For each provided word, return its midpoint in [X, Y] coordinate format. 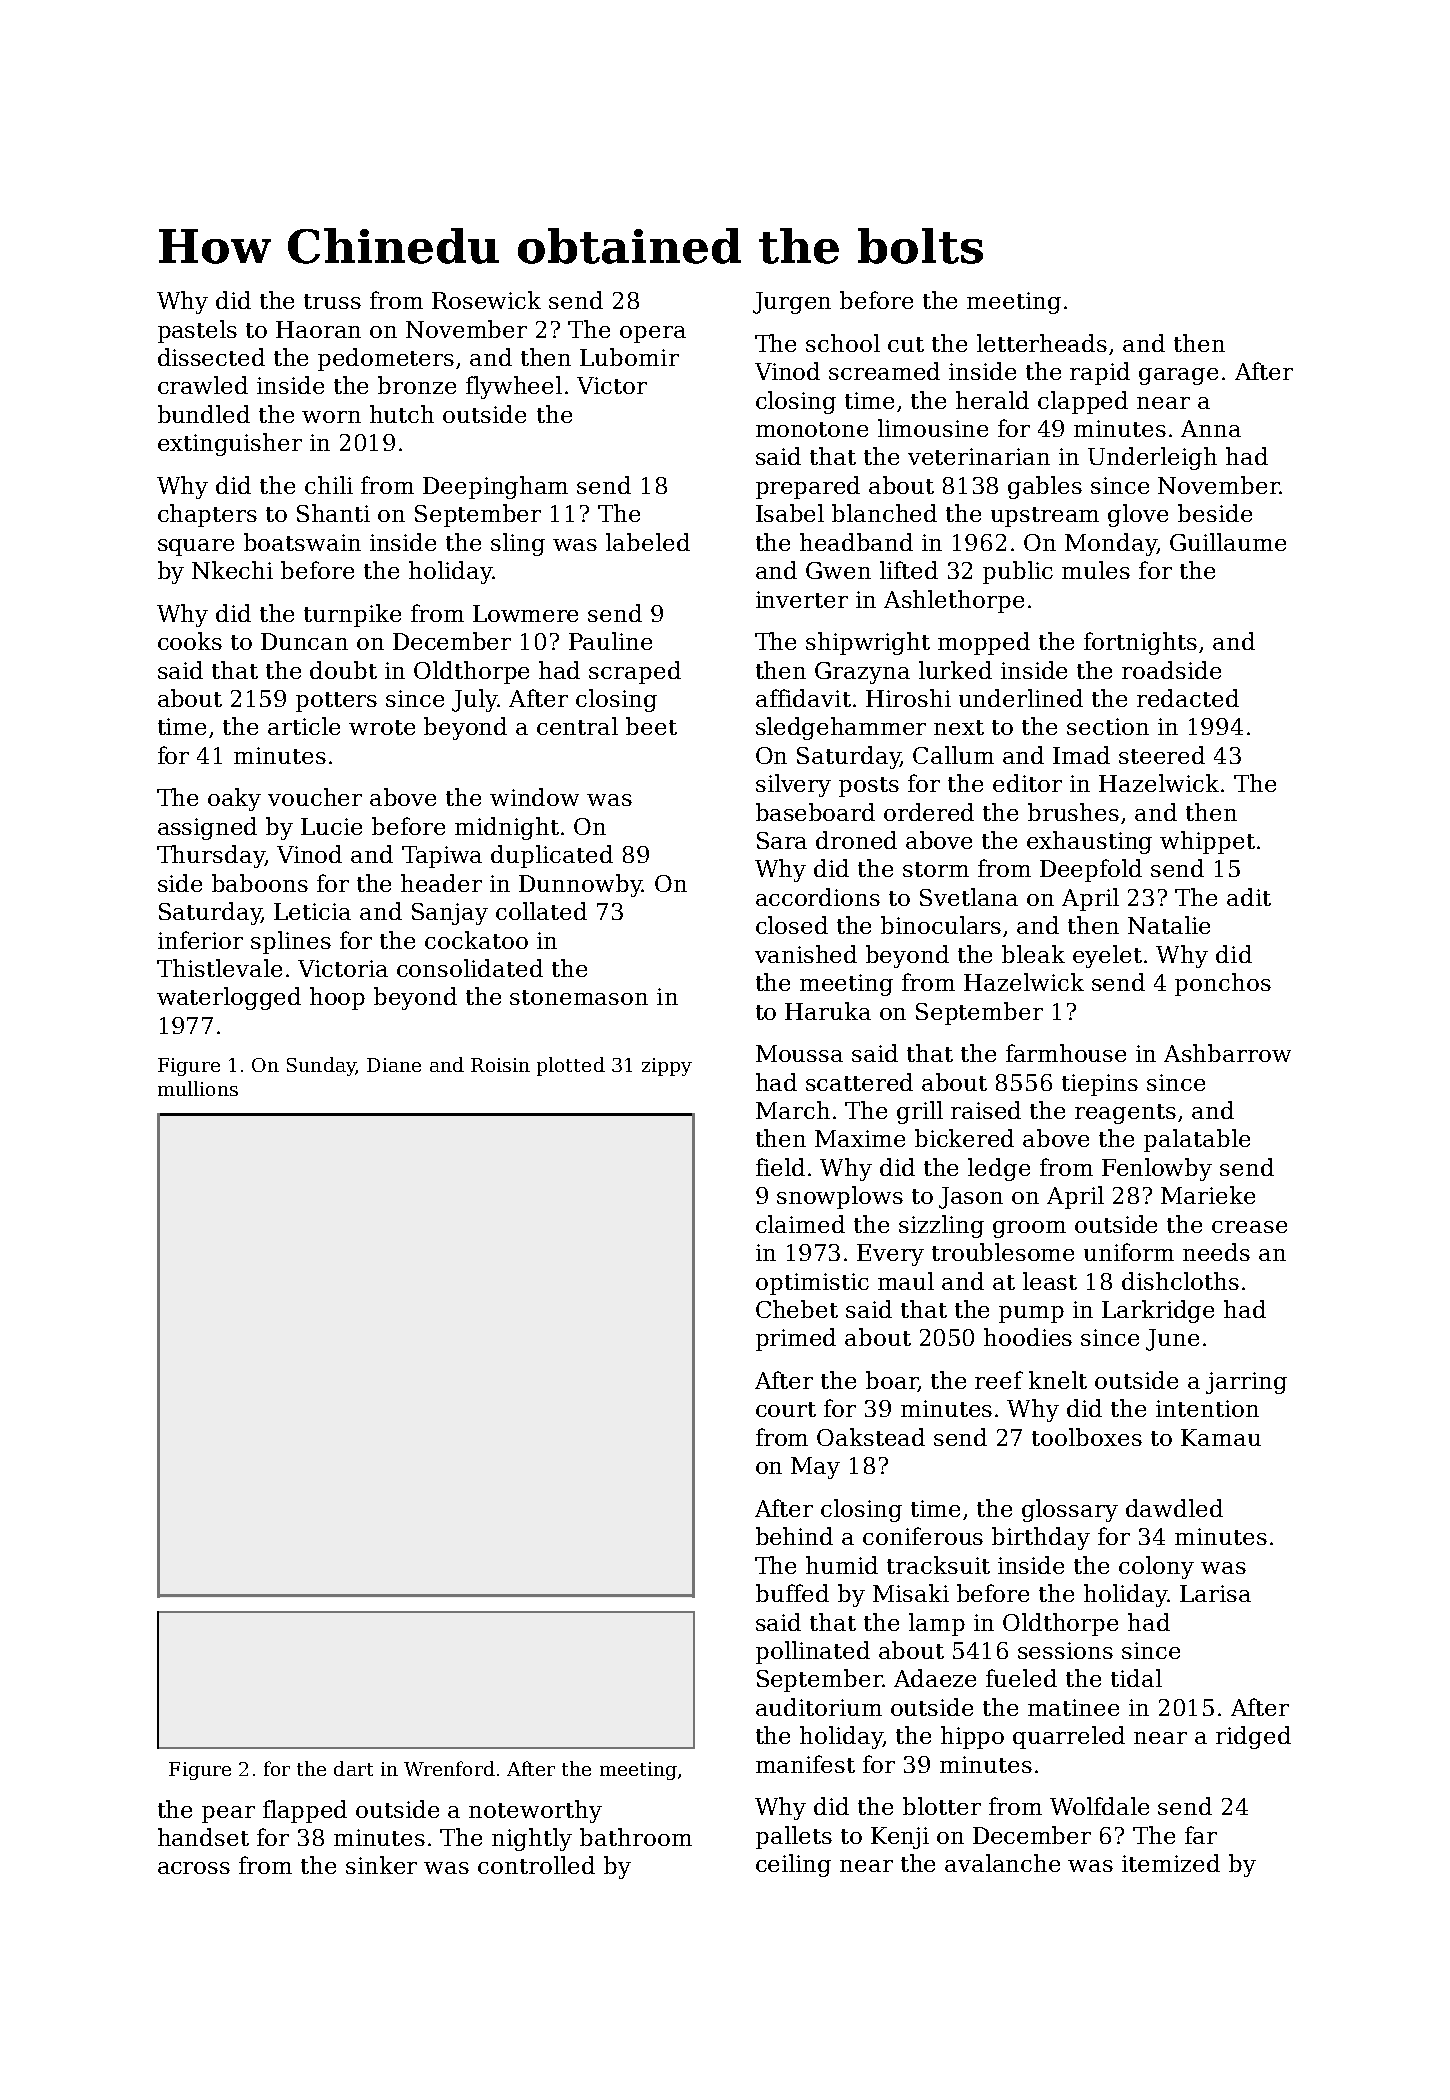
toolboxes [1087, 1437]
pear [228, 1814]
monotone [812, 429]
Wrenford [449, 1768]
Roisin [500, 1065]
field [780, 1167]
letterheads [1042, 343]
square [196, 547]
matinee [1073, 1707]
